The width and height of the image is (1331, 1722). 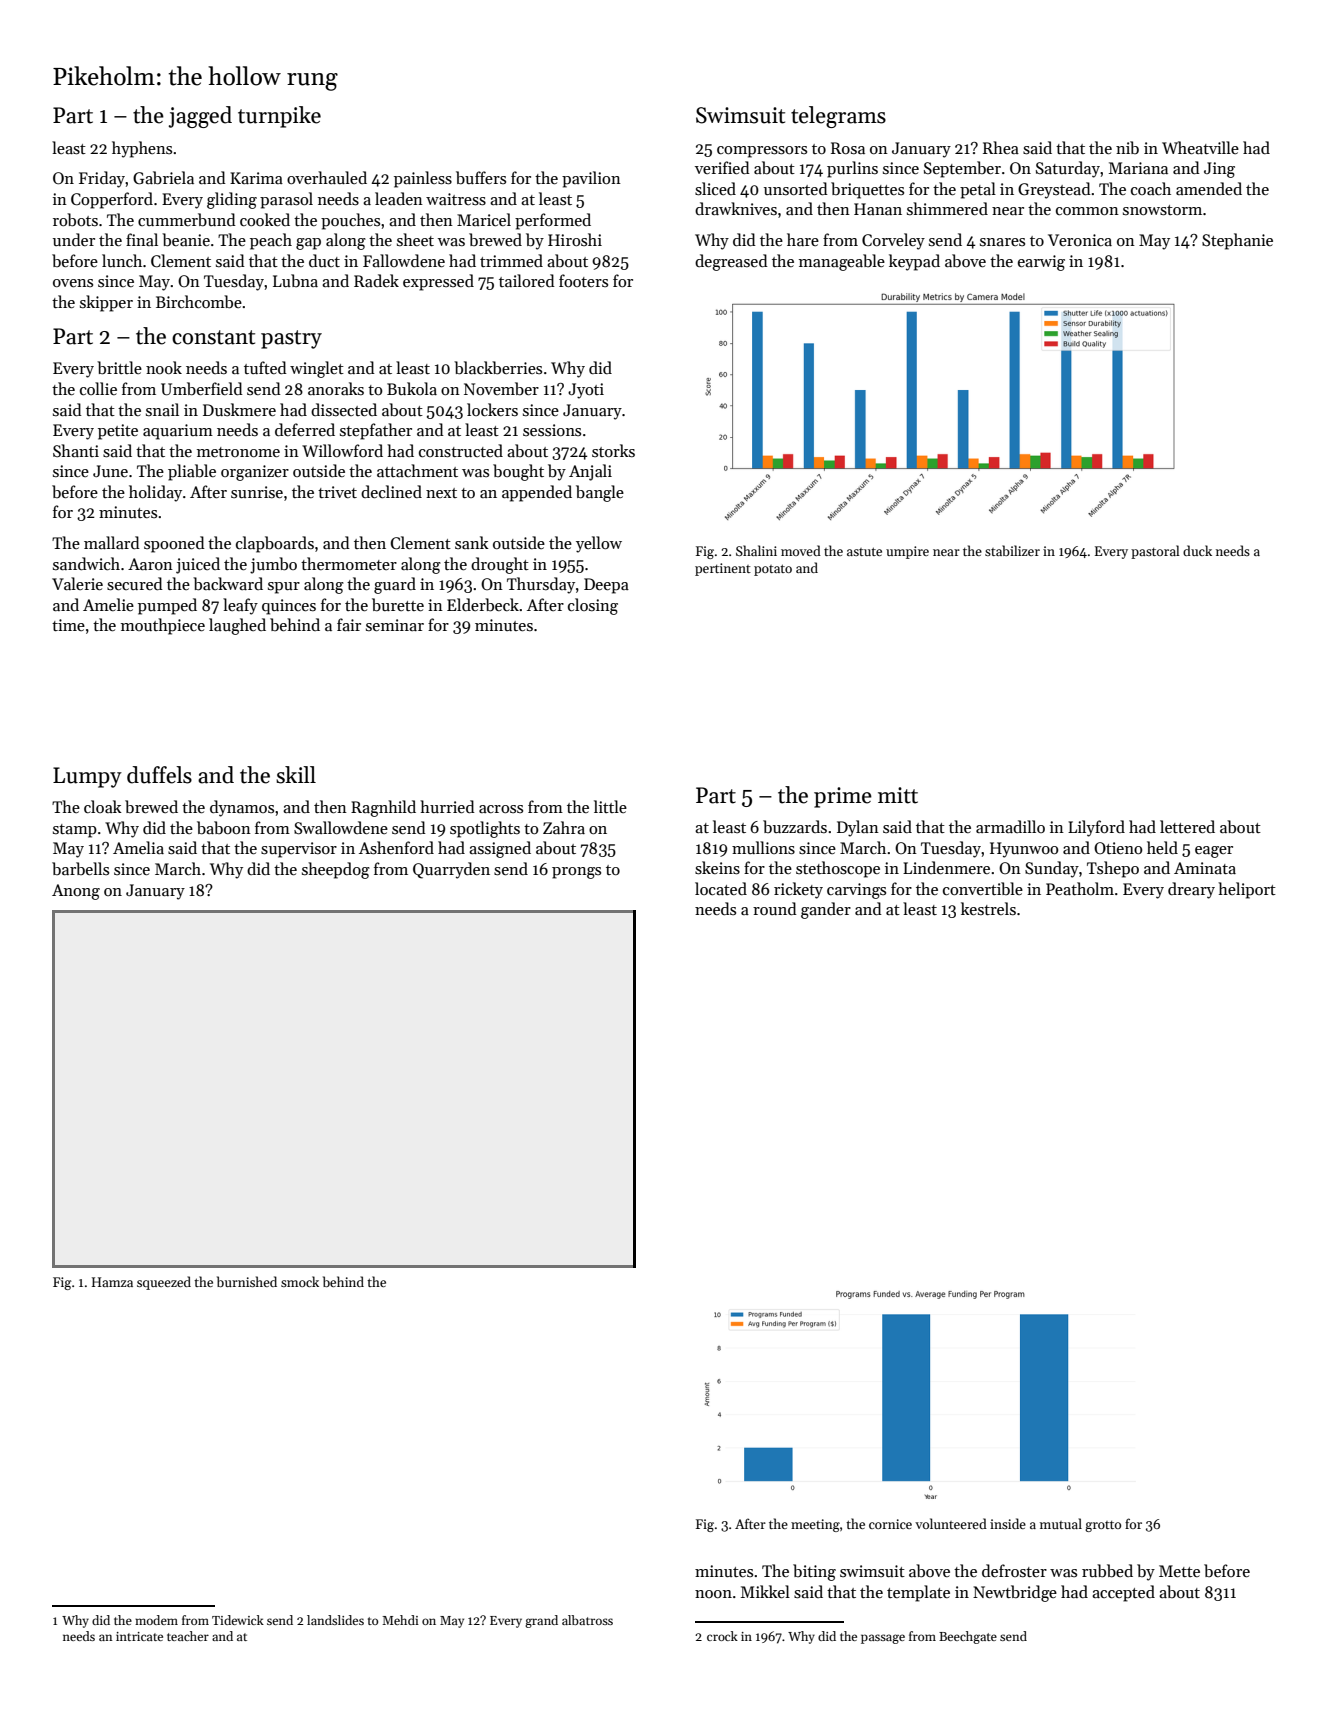 I want to click on squeezed, so click(x=164, y=1283).
